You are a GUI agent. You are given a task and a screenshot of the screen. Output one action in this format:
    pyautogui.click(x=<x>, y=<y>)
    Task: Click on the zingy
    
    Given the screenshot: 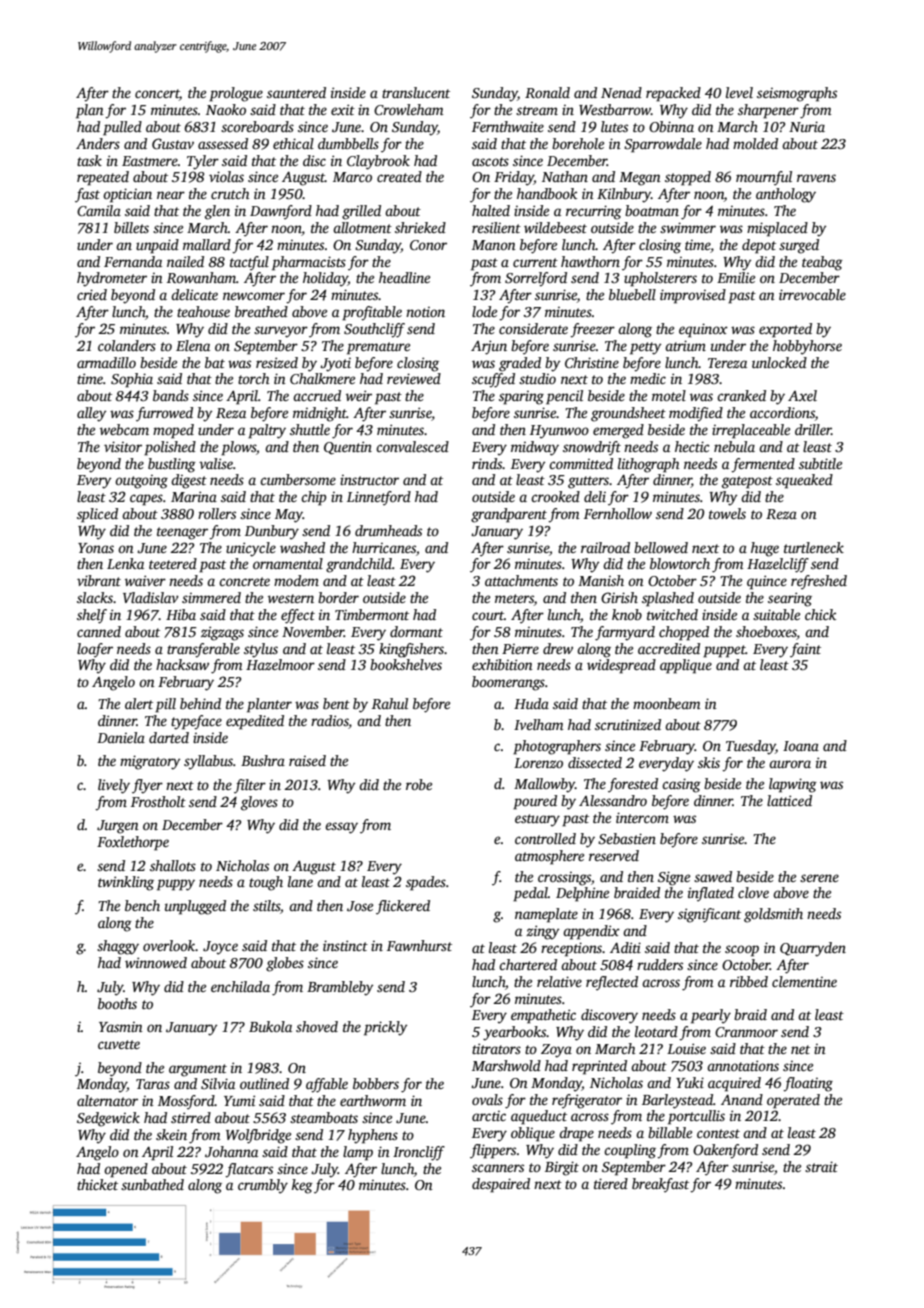 What is the action you would take?
    pyautogui.click(x=542, y=932)
